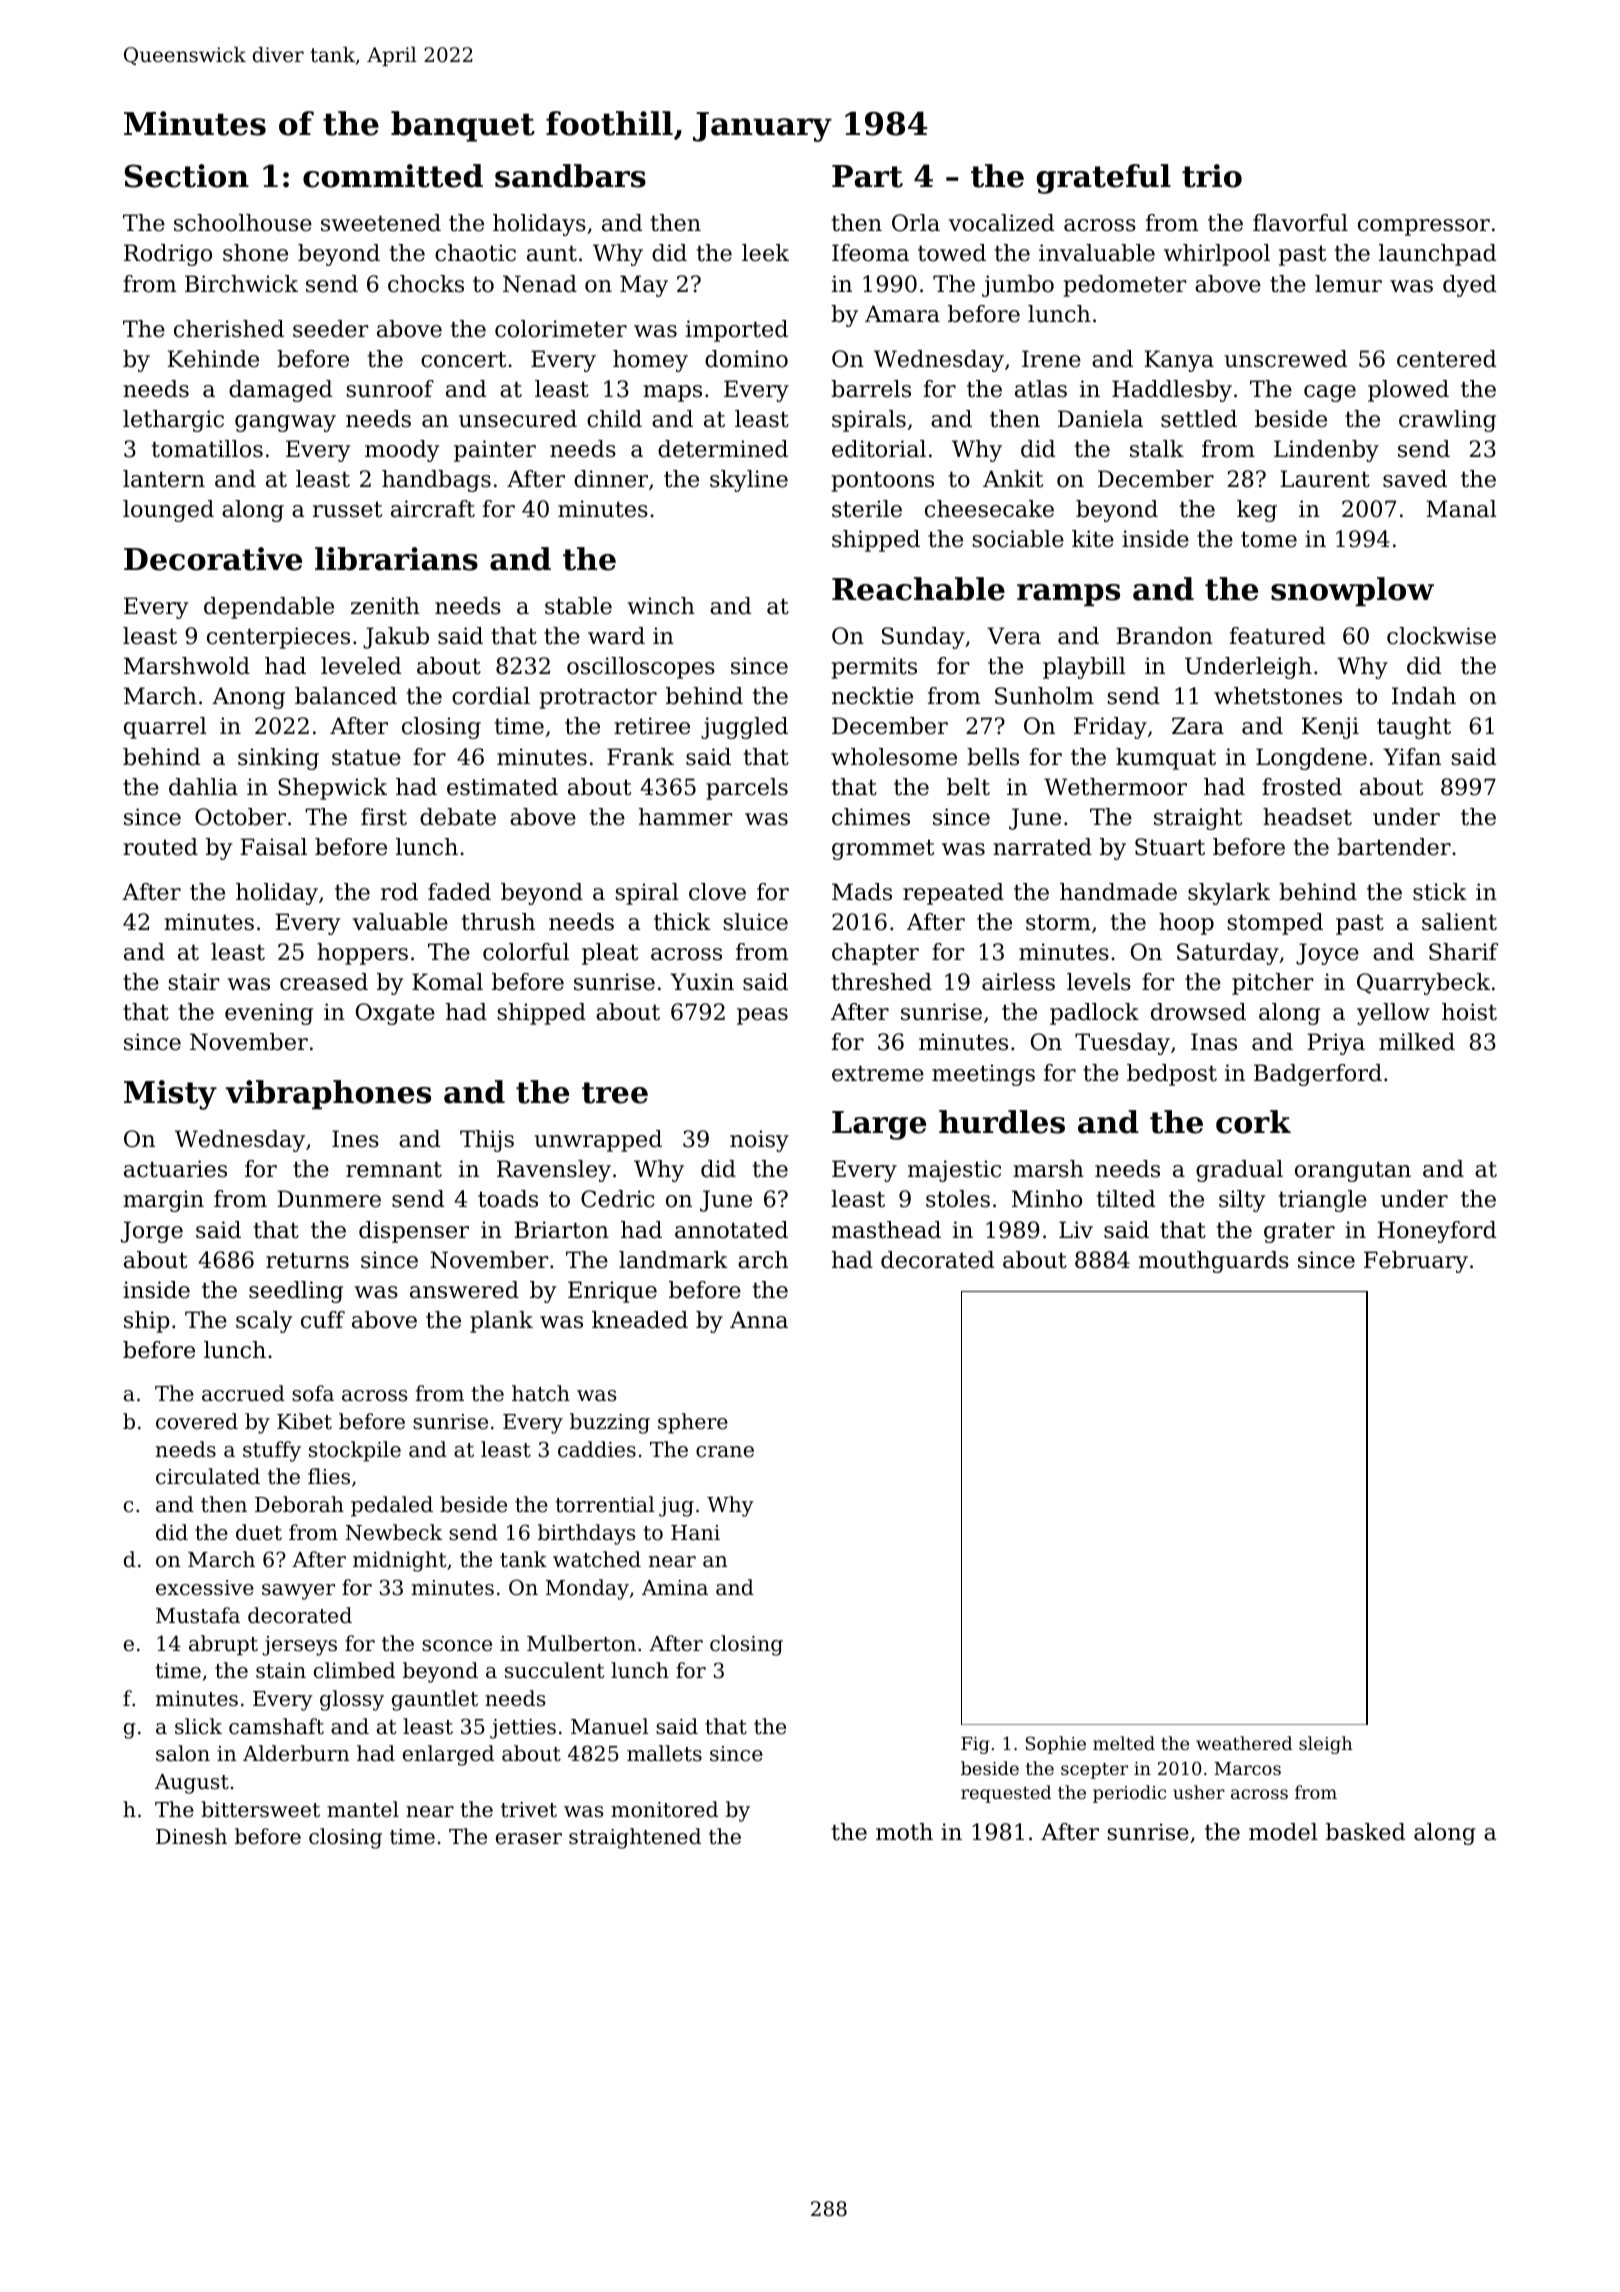  Describe the element at coordinates (695, 1533) in the page. I see `Hani` at that location.
